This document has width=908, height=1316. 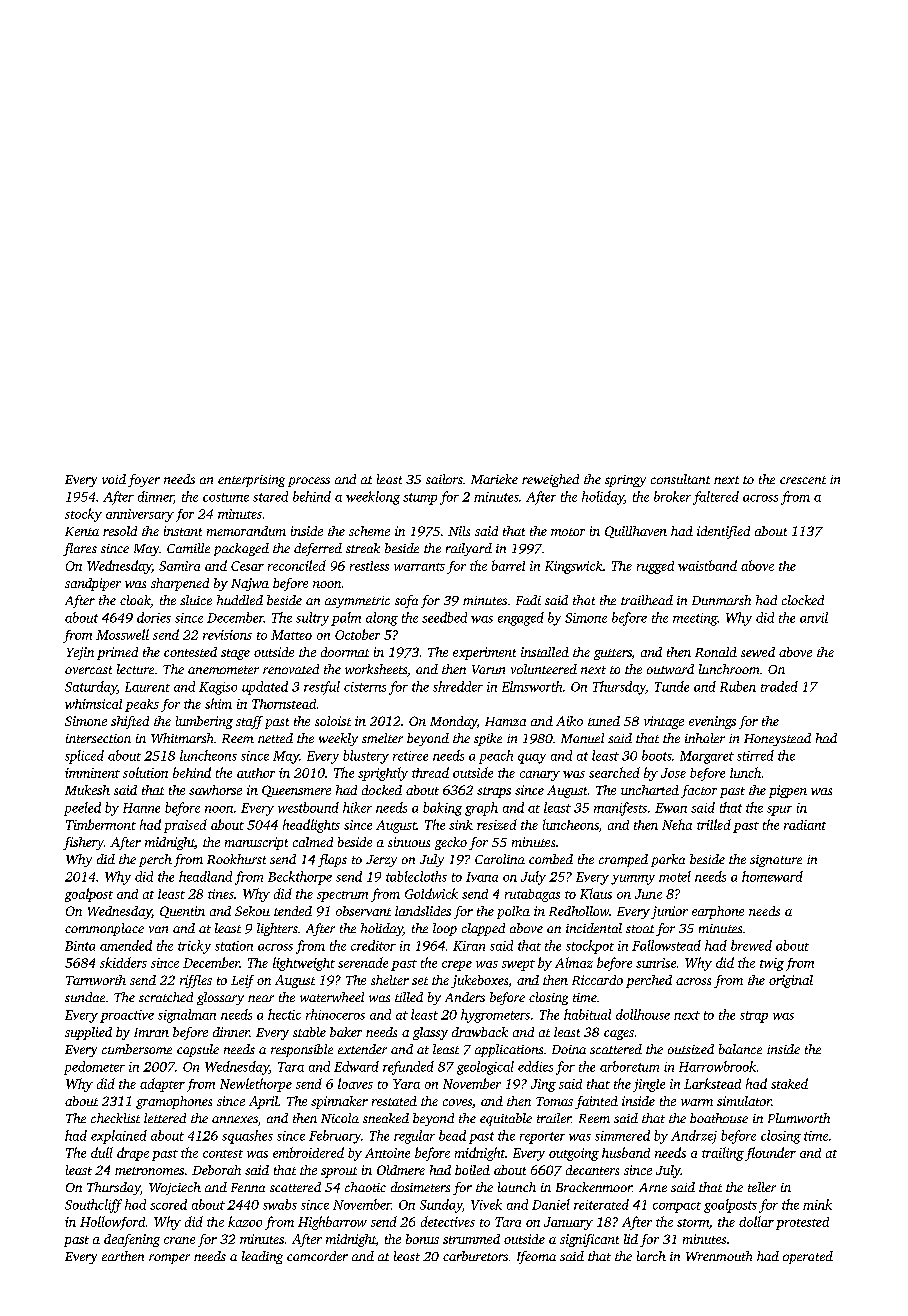 What do you see at coordinates (719, 1256) in the document?
I see `Wrenmouth` at bounding box center [719, 1256].
